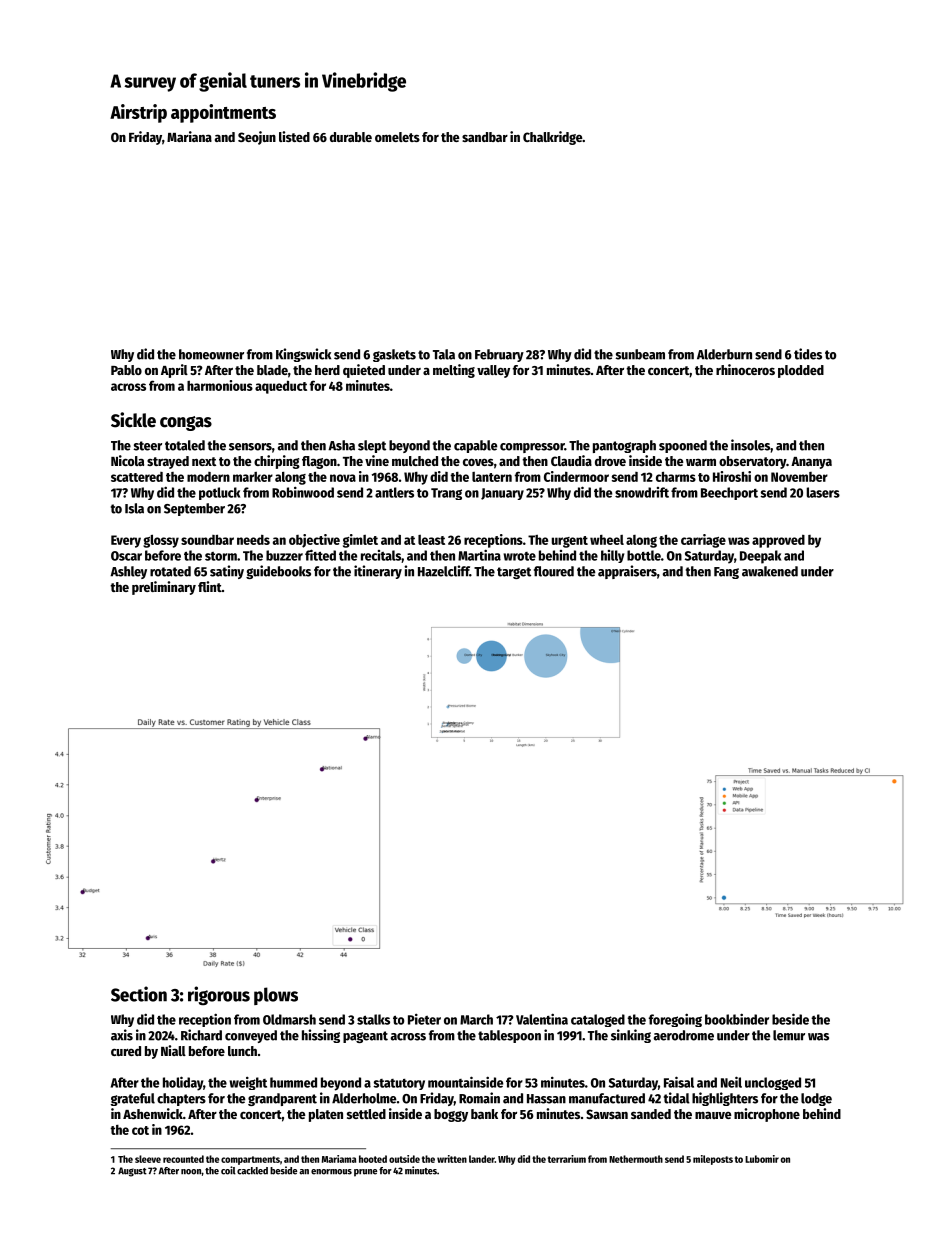  What do you see at coordinates (808, 354) in the image?
I see `tides` at bounding box center [808, 354].
